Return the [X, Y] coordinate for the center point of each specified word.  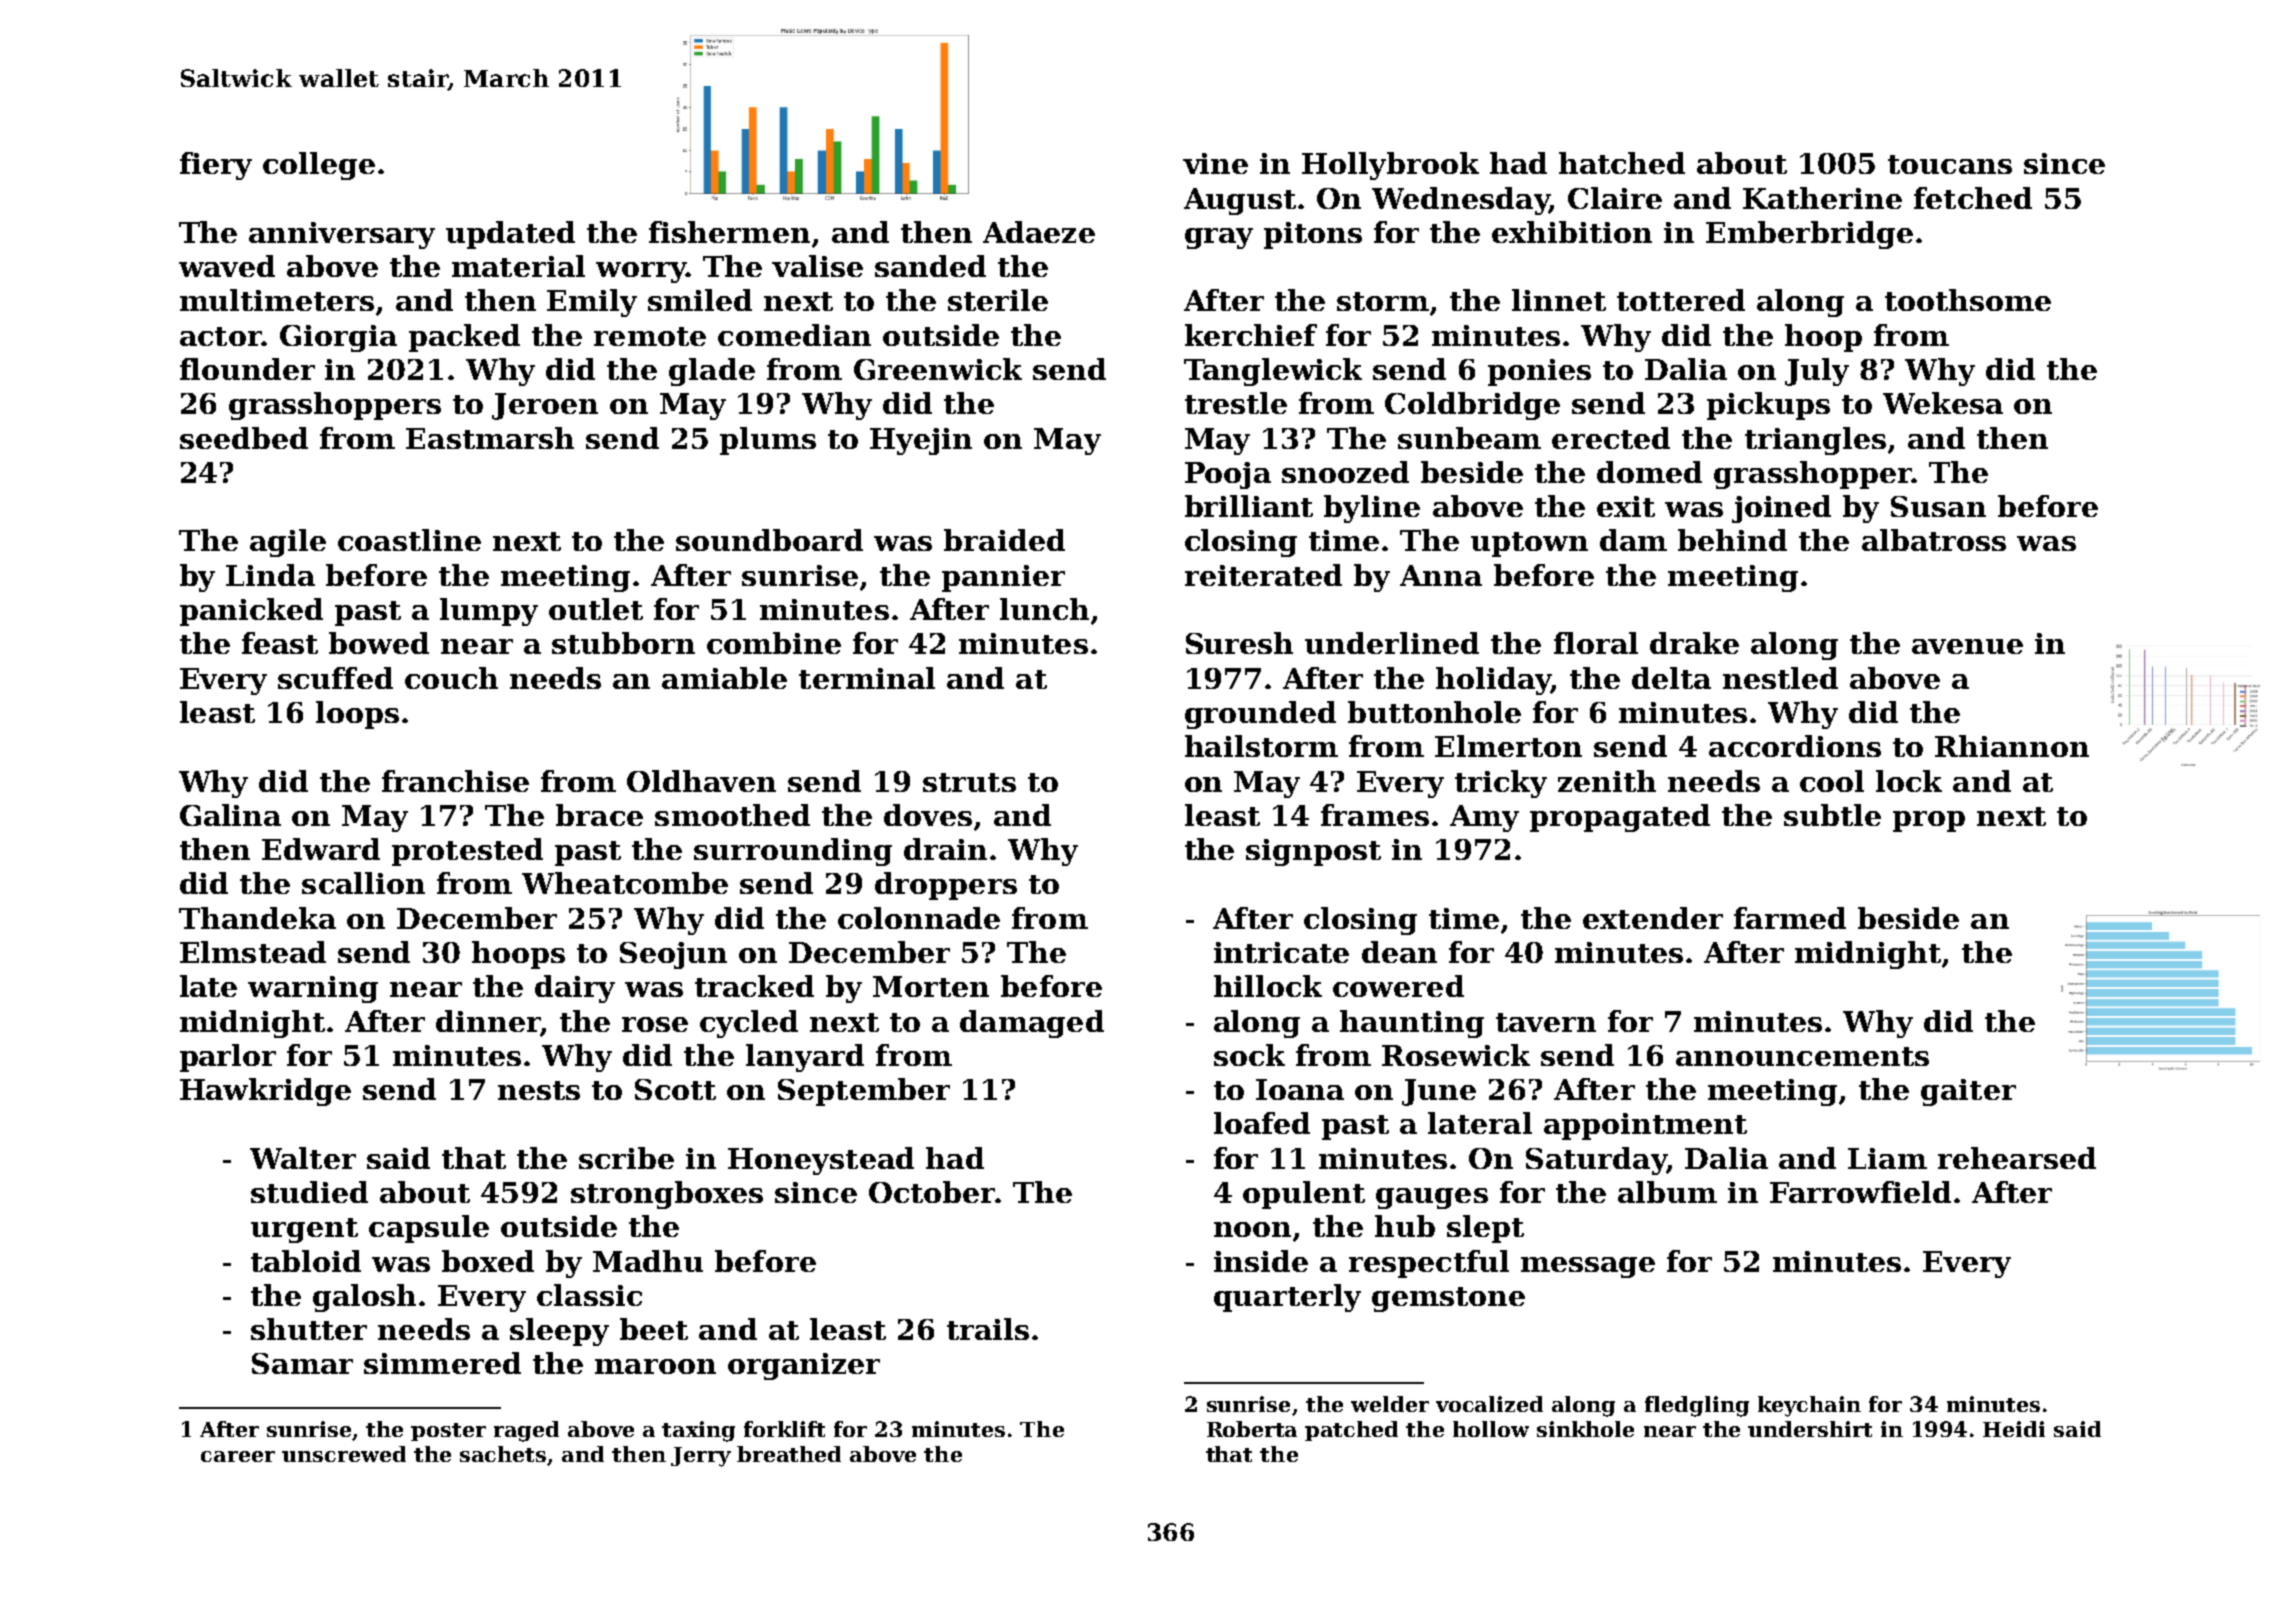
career [238, 1456]
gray [1219, 238]
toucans [1950, 164]
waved [227, 266]
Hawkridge [265, 1092]
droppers [946, 886]
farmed [1790, 918]
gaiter [1968, 1092]
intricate [1281, 952]
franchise [455, 781]
